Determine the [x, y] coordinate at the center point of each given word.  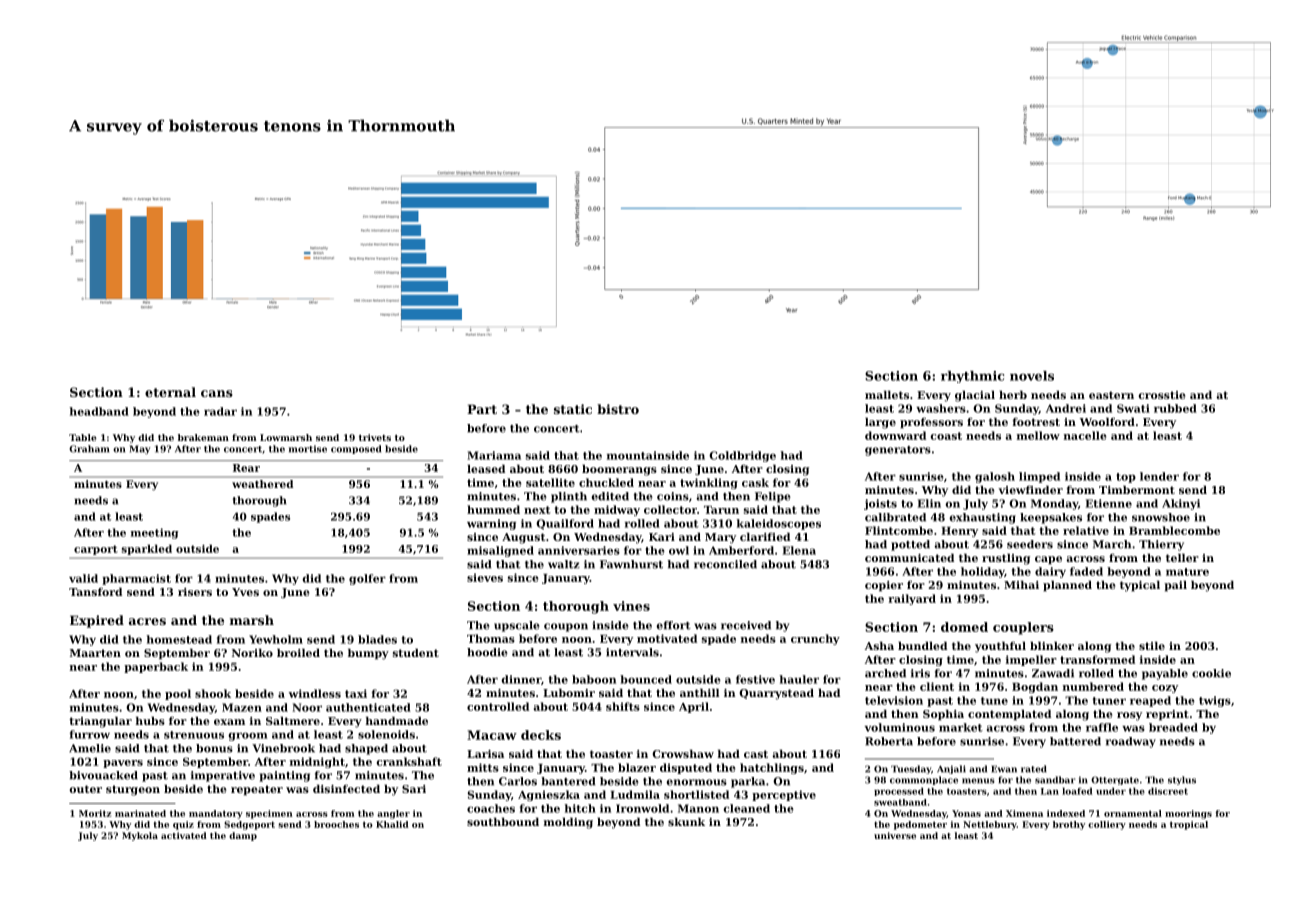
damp [243, 836]
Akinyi [1181, 504]
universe [895, 835]
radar [220, 411]
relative [1086, 530]
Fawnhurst [631, 564]
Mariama [494, 455]
